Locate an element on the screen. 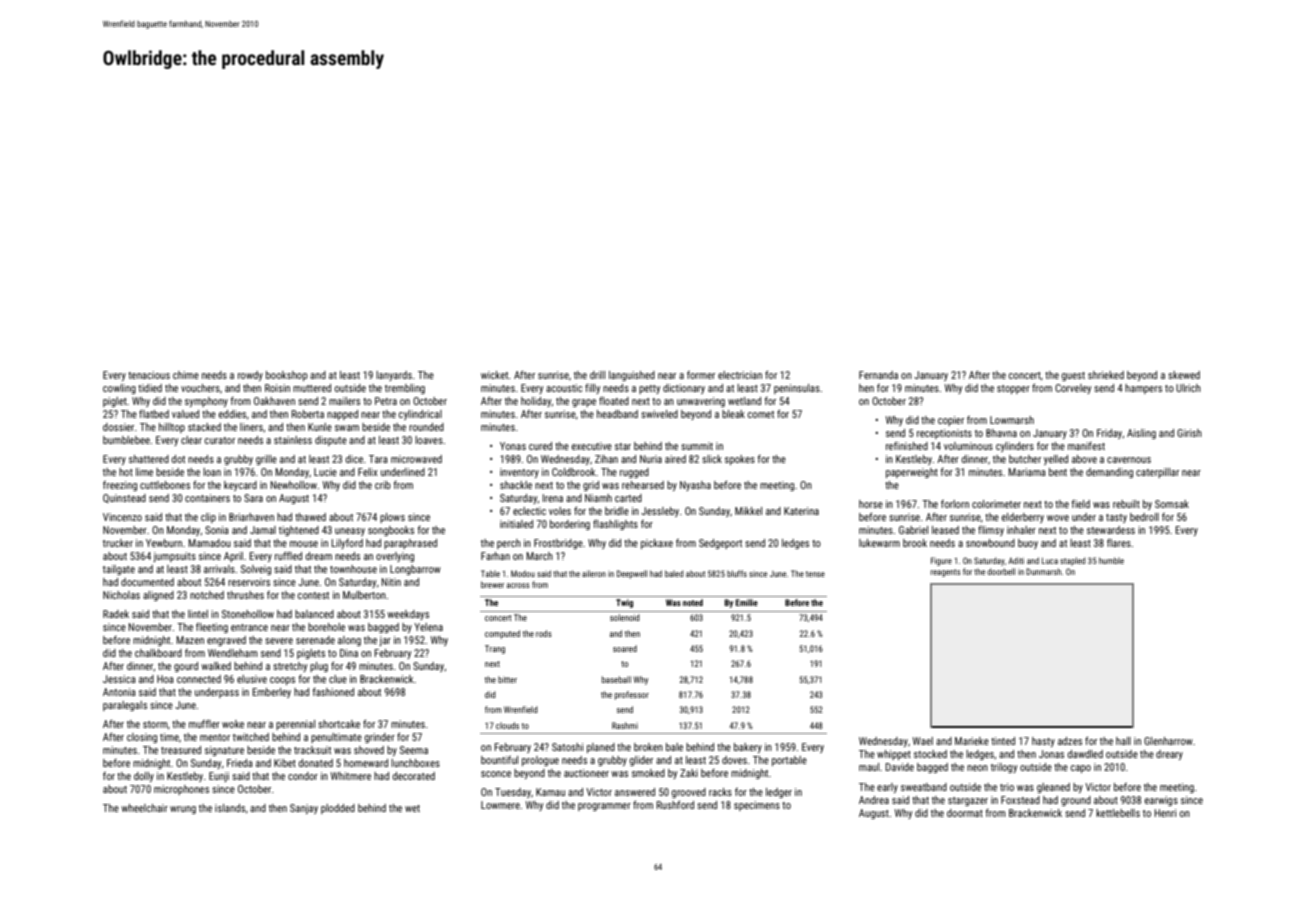  clip is located at coordinates (208, 518).
